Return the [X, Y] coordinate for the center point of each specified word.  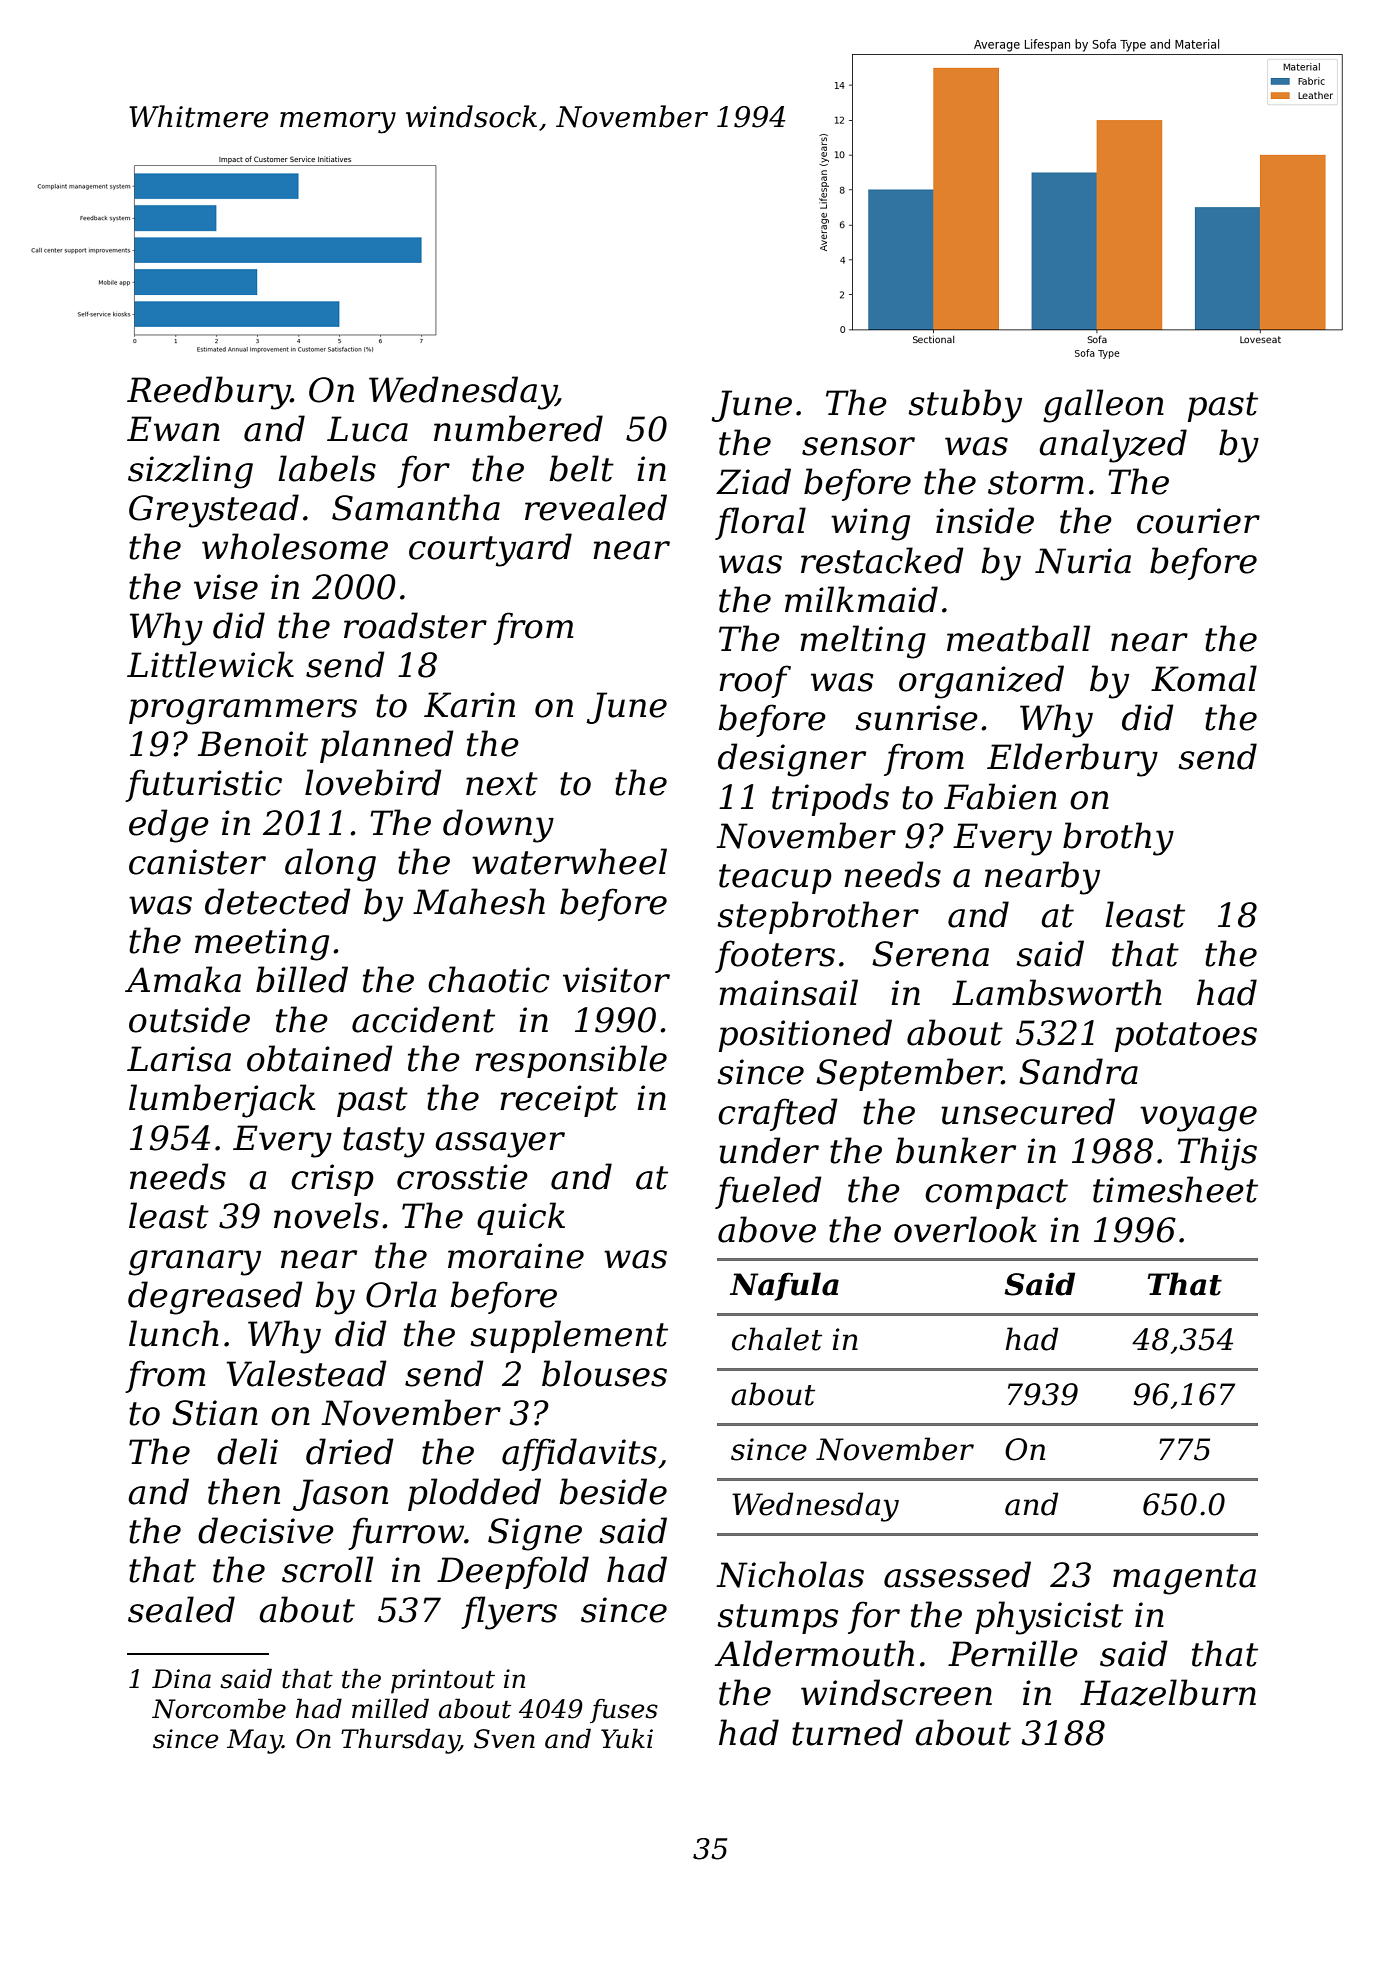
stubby [965, 406]
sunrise [916, 718]
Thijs [1217, 1154]
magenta [1184, 1579]
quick [521, 1218]
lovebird [373, 782]
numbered [518, 428]
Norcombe [219, 1708]
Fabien [1000, 796]
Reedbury [209, 393]
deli [247, 1451]
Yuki [627, 1738]
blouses [604, 1373]
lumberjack [222, 1101]
